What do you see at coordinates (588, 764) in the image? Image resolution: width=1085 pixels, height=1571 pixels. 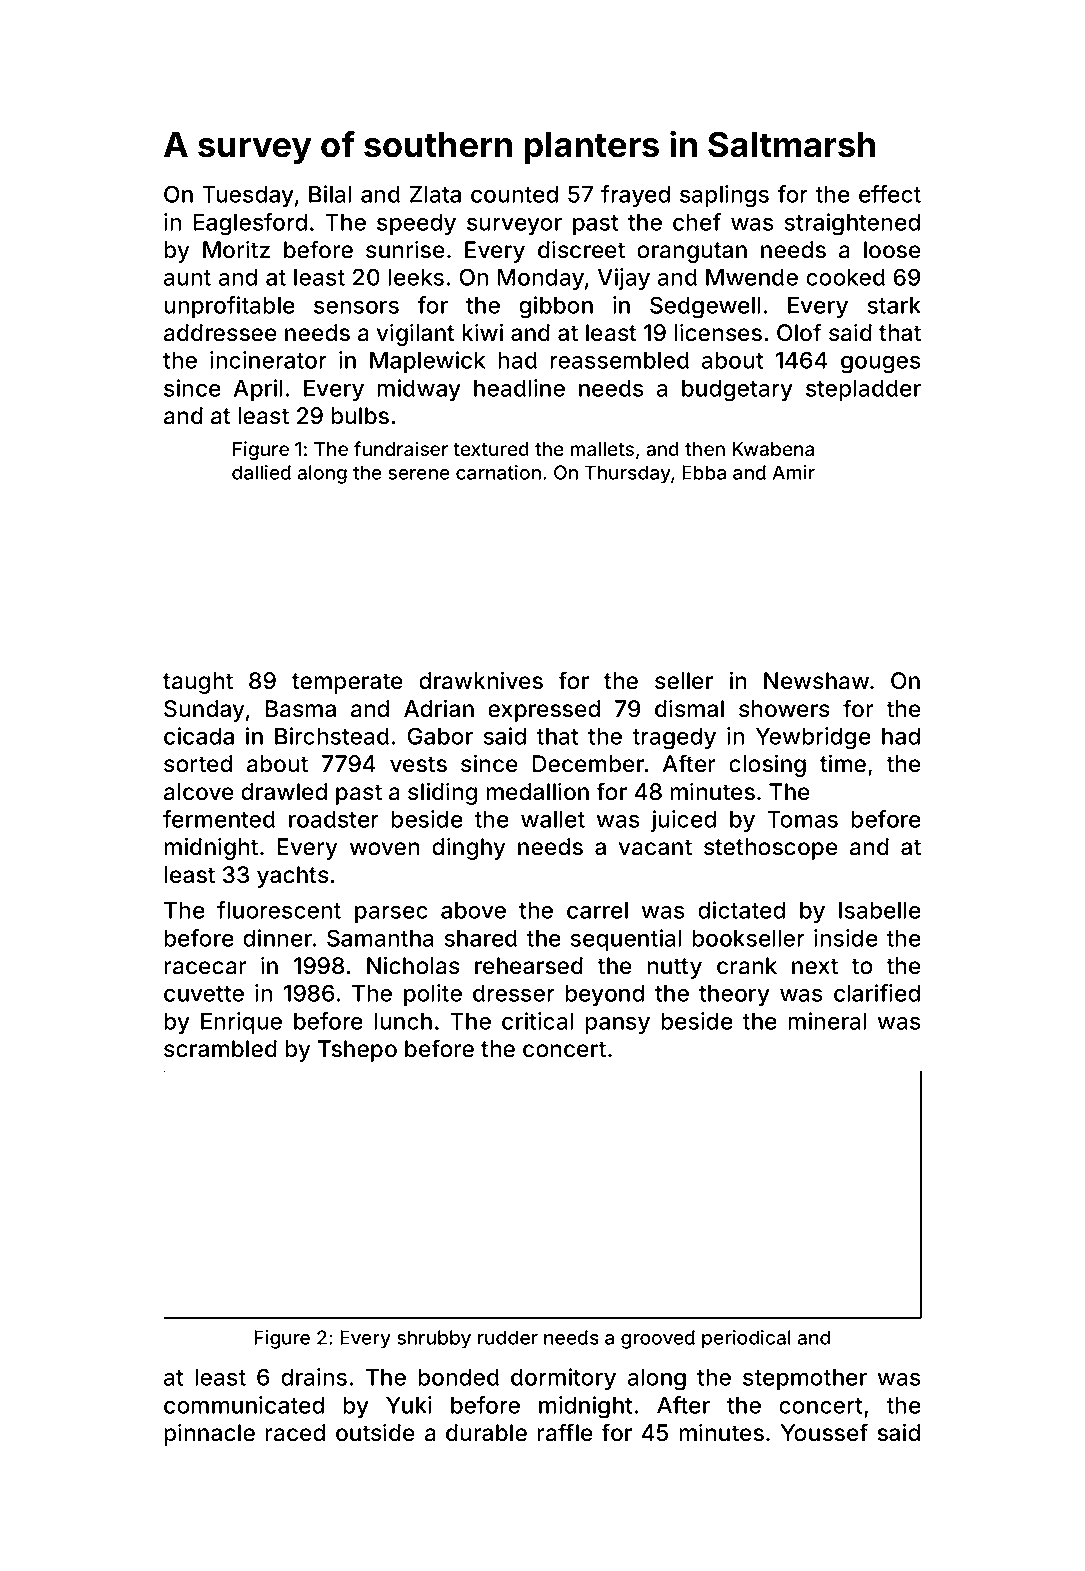 I see `December` at bounding box center [588, 764].
